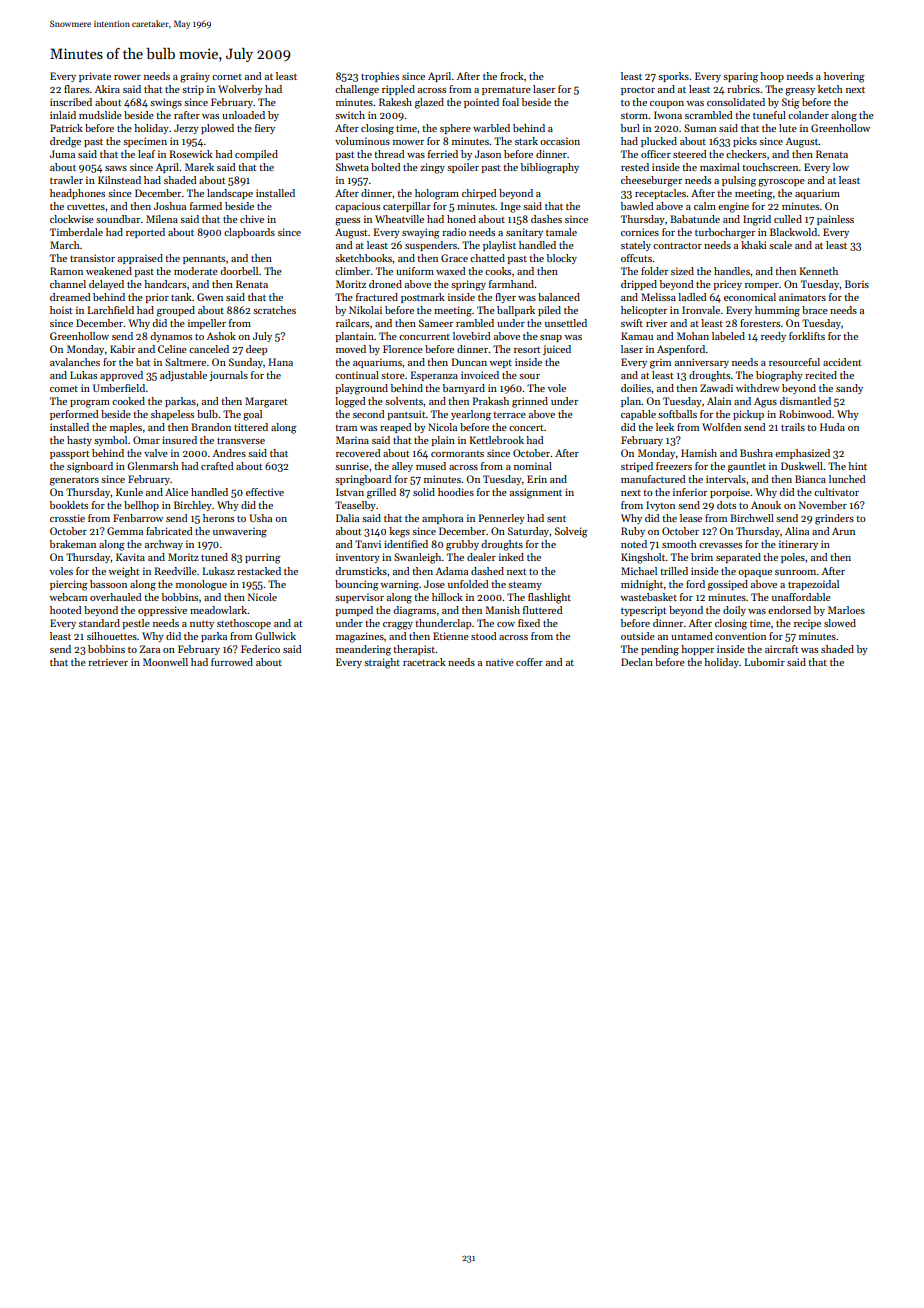 The width and height of the page is (924, 1308). Describe the element at coordinates (529, 662) in the page. I see `coffer` at that location.
